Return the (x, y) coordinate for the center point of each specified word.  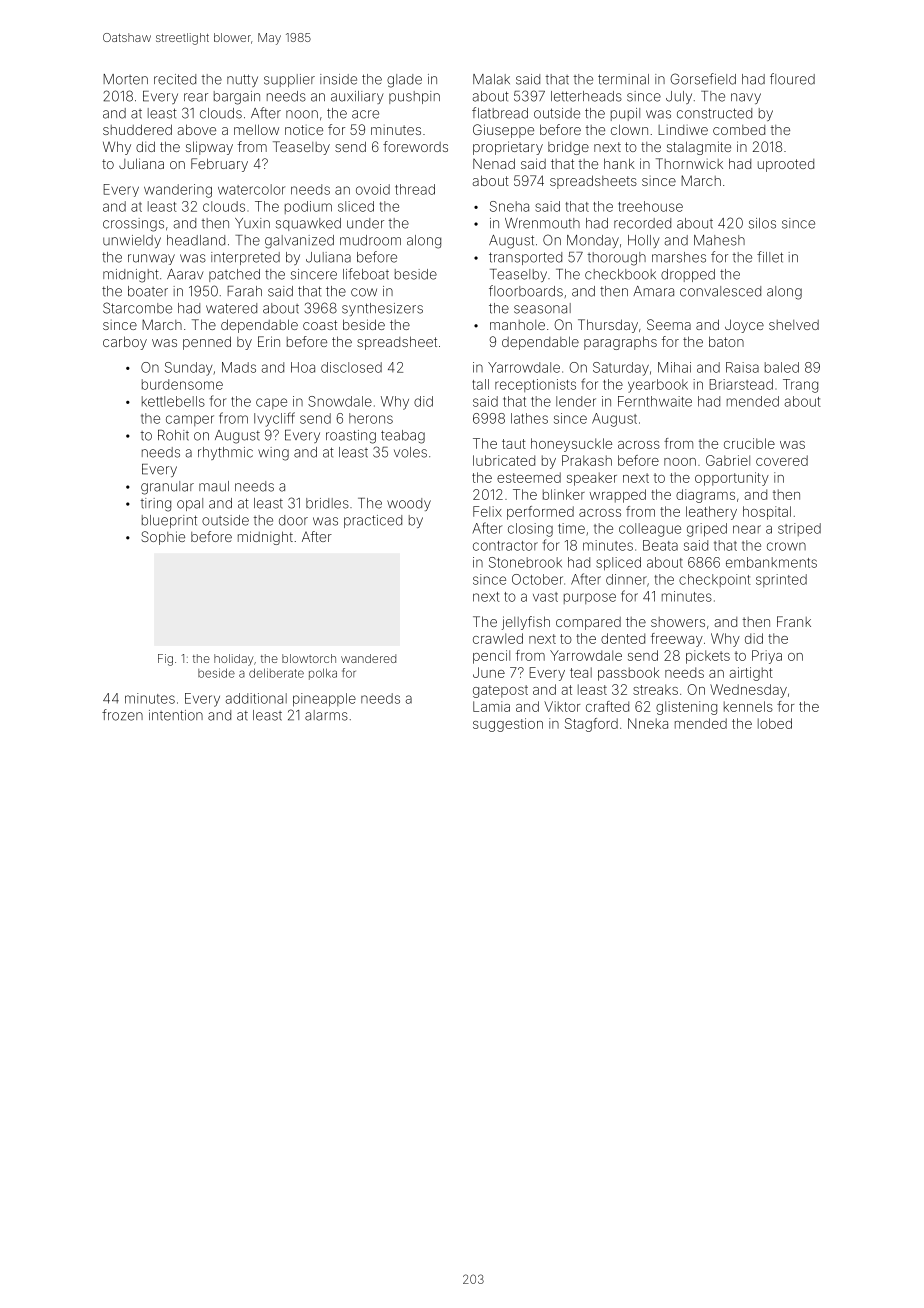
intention (176, 715)
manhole (517, 325)
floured (792, 79)
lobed (775, 723)
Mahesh (719, 240)
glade (404, 81)
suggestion (508, 725)
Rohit (173, 435)
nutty (242, 80)
